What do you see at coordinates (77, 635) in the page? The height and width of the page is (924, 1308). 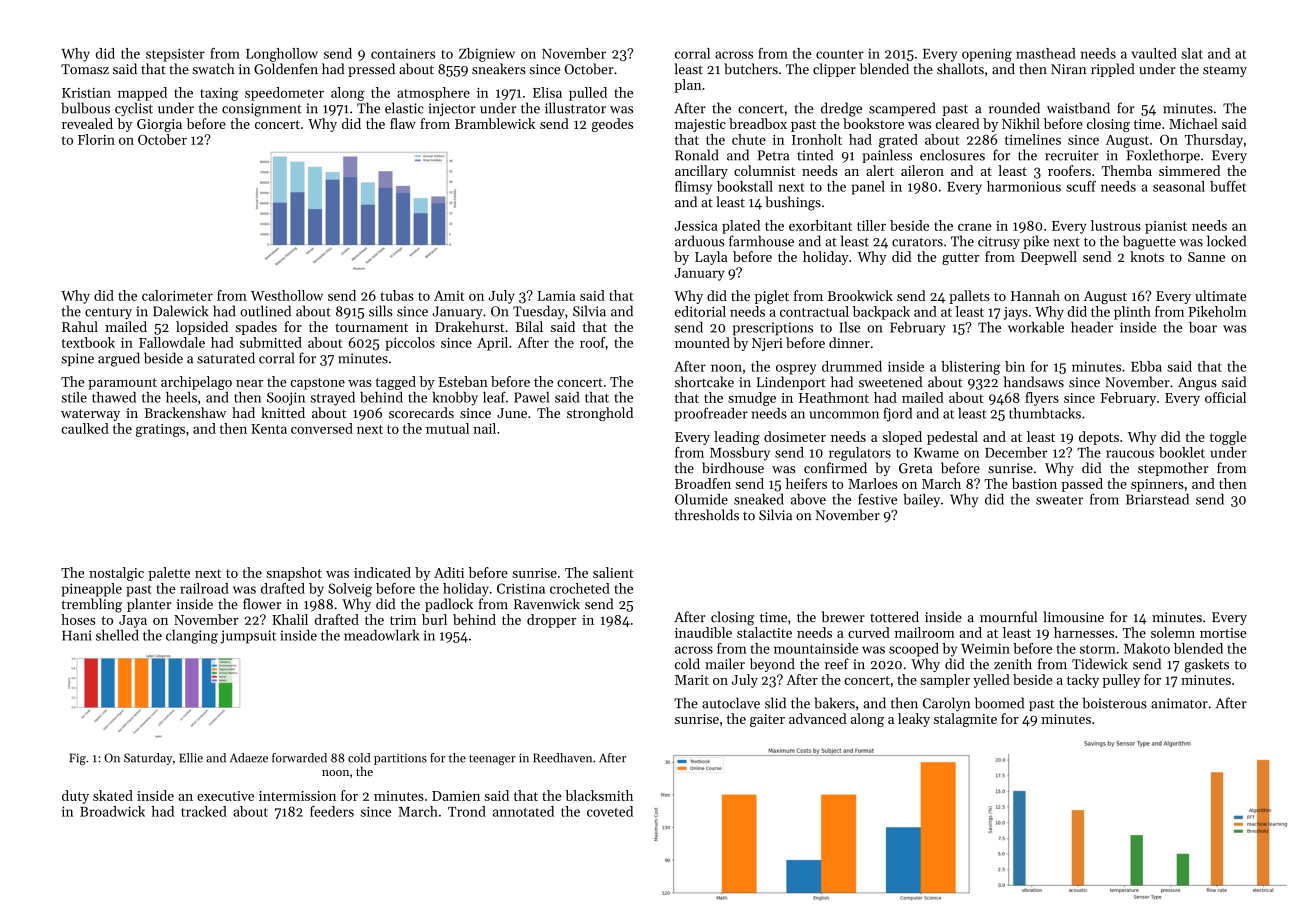 I see `Hani` at bounding box center [77, 635].
